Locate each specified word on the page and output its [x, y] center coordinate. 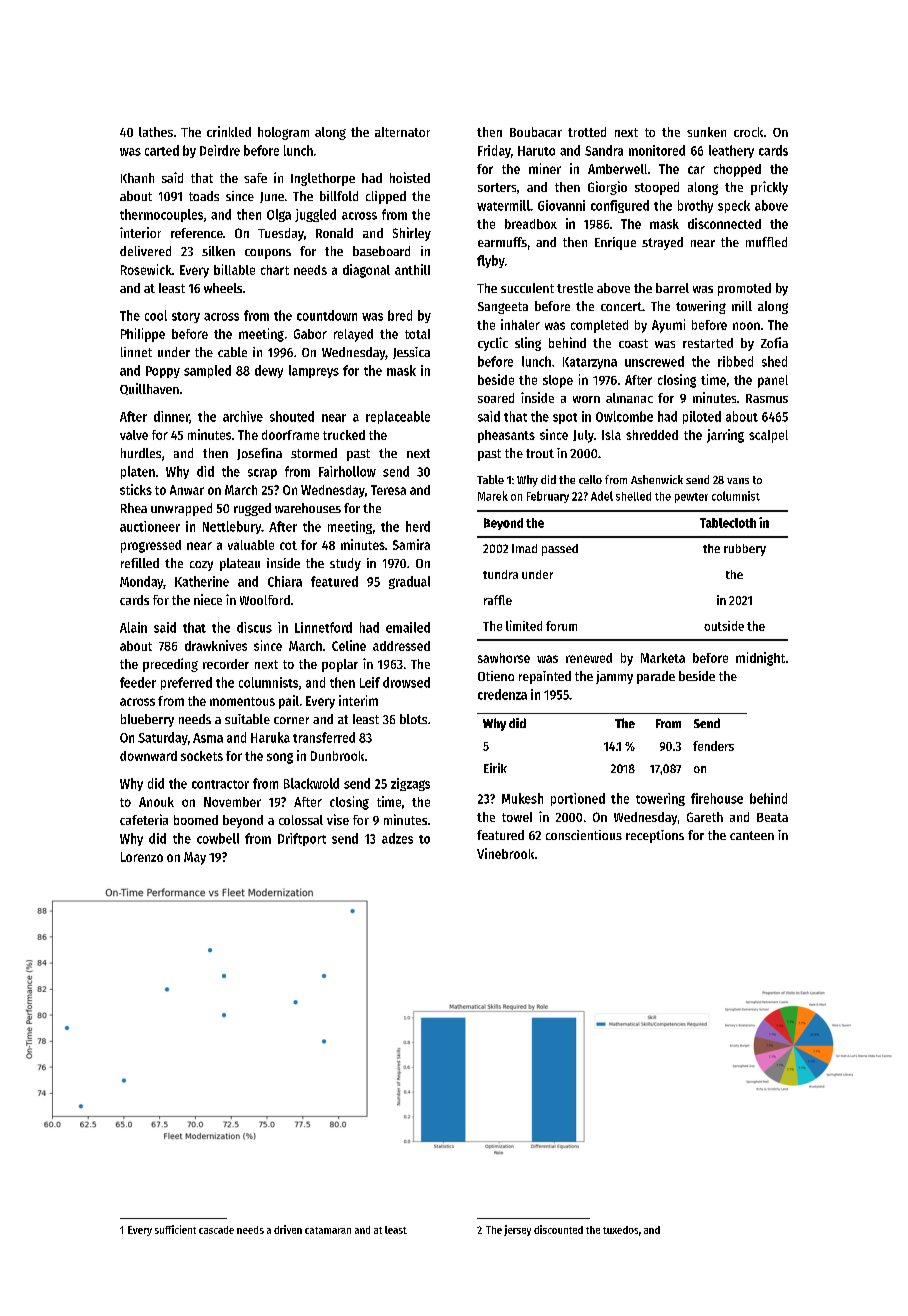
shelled [633, 496]
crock [748, 132]
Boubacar [536, 132]
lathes [156, 132]
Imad [524, 548]
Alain [133, 627]
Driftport [302, 839]
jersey [517, 1230]
